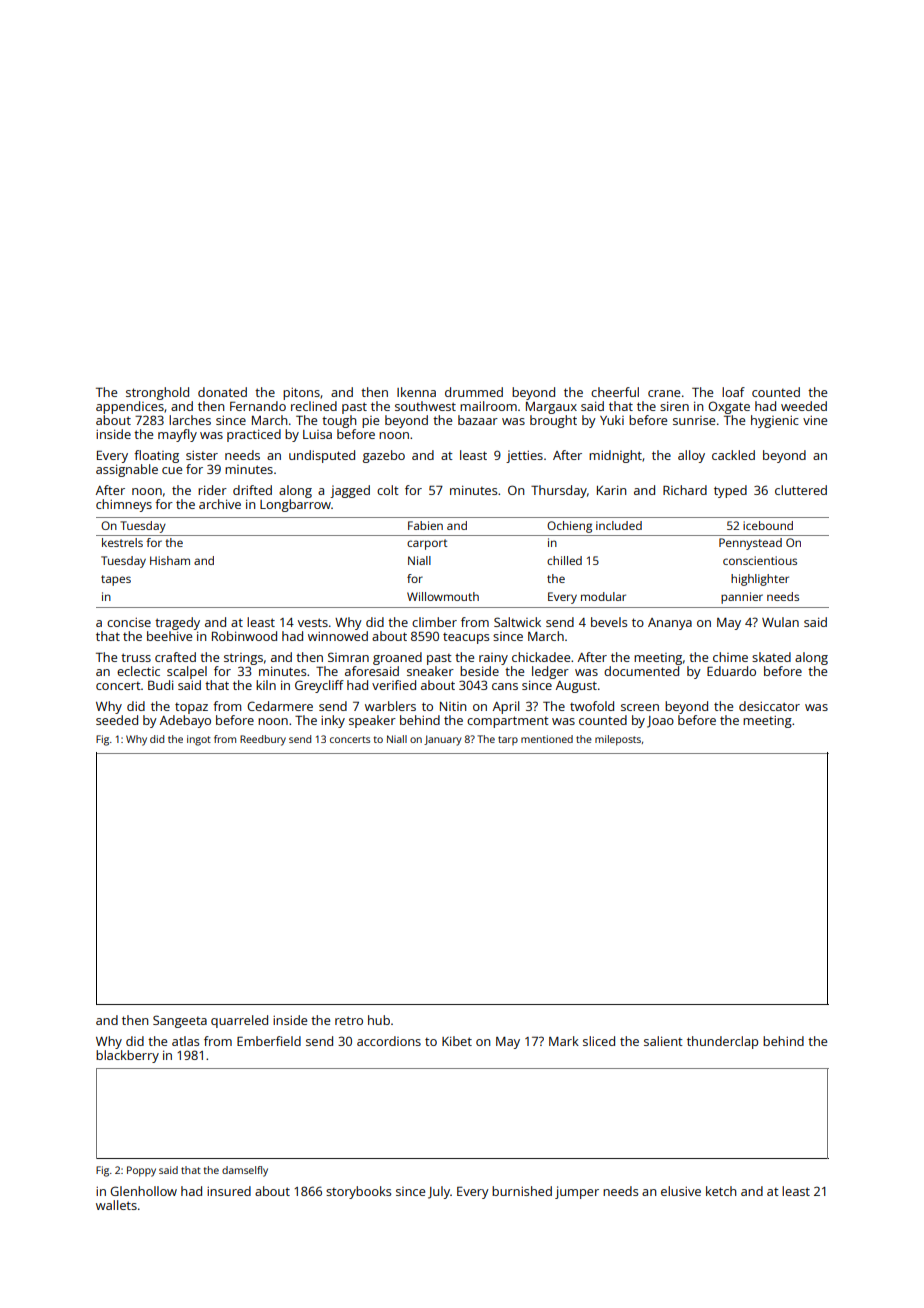 This screenshot has width=924, height=1308. Describe the element at coordinates (576, 687) in the screenshot. I see `August` at that location.
